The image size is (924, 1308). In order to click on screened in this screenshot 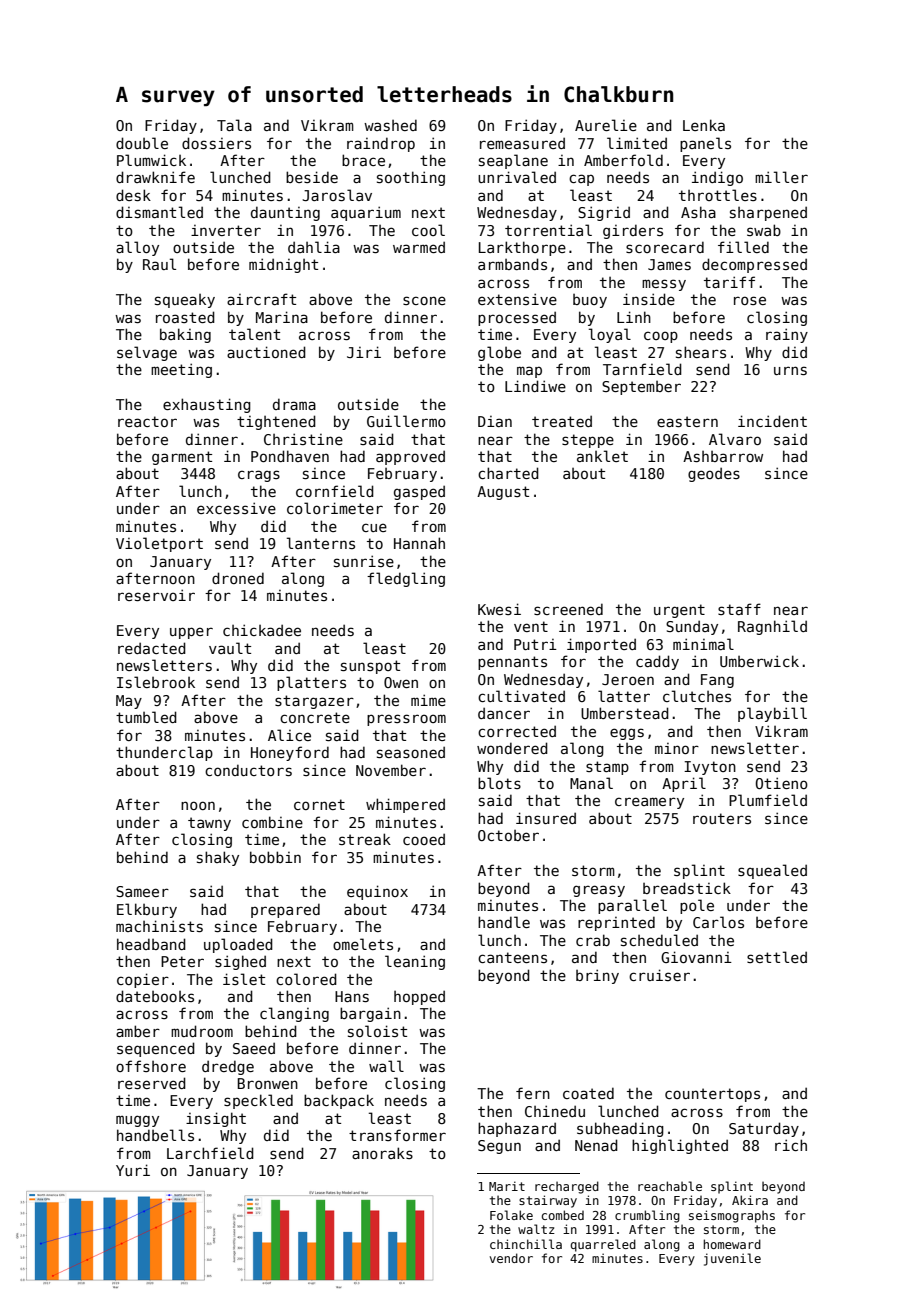, I will do `click(568, 609)`.
